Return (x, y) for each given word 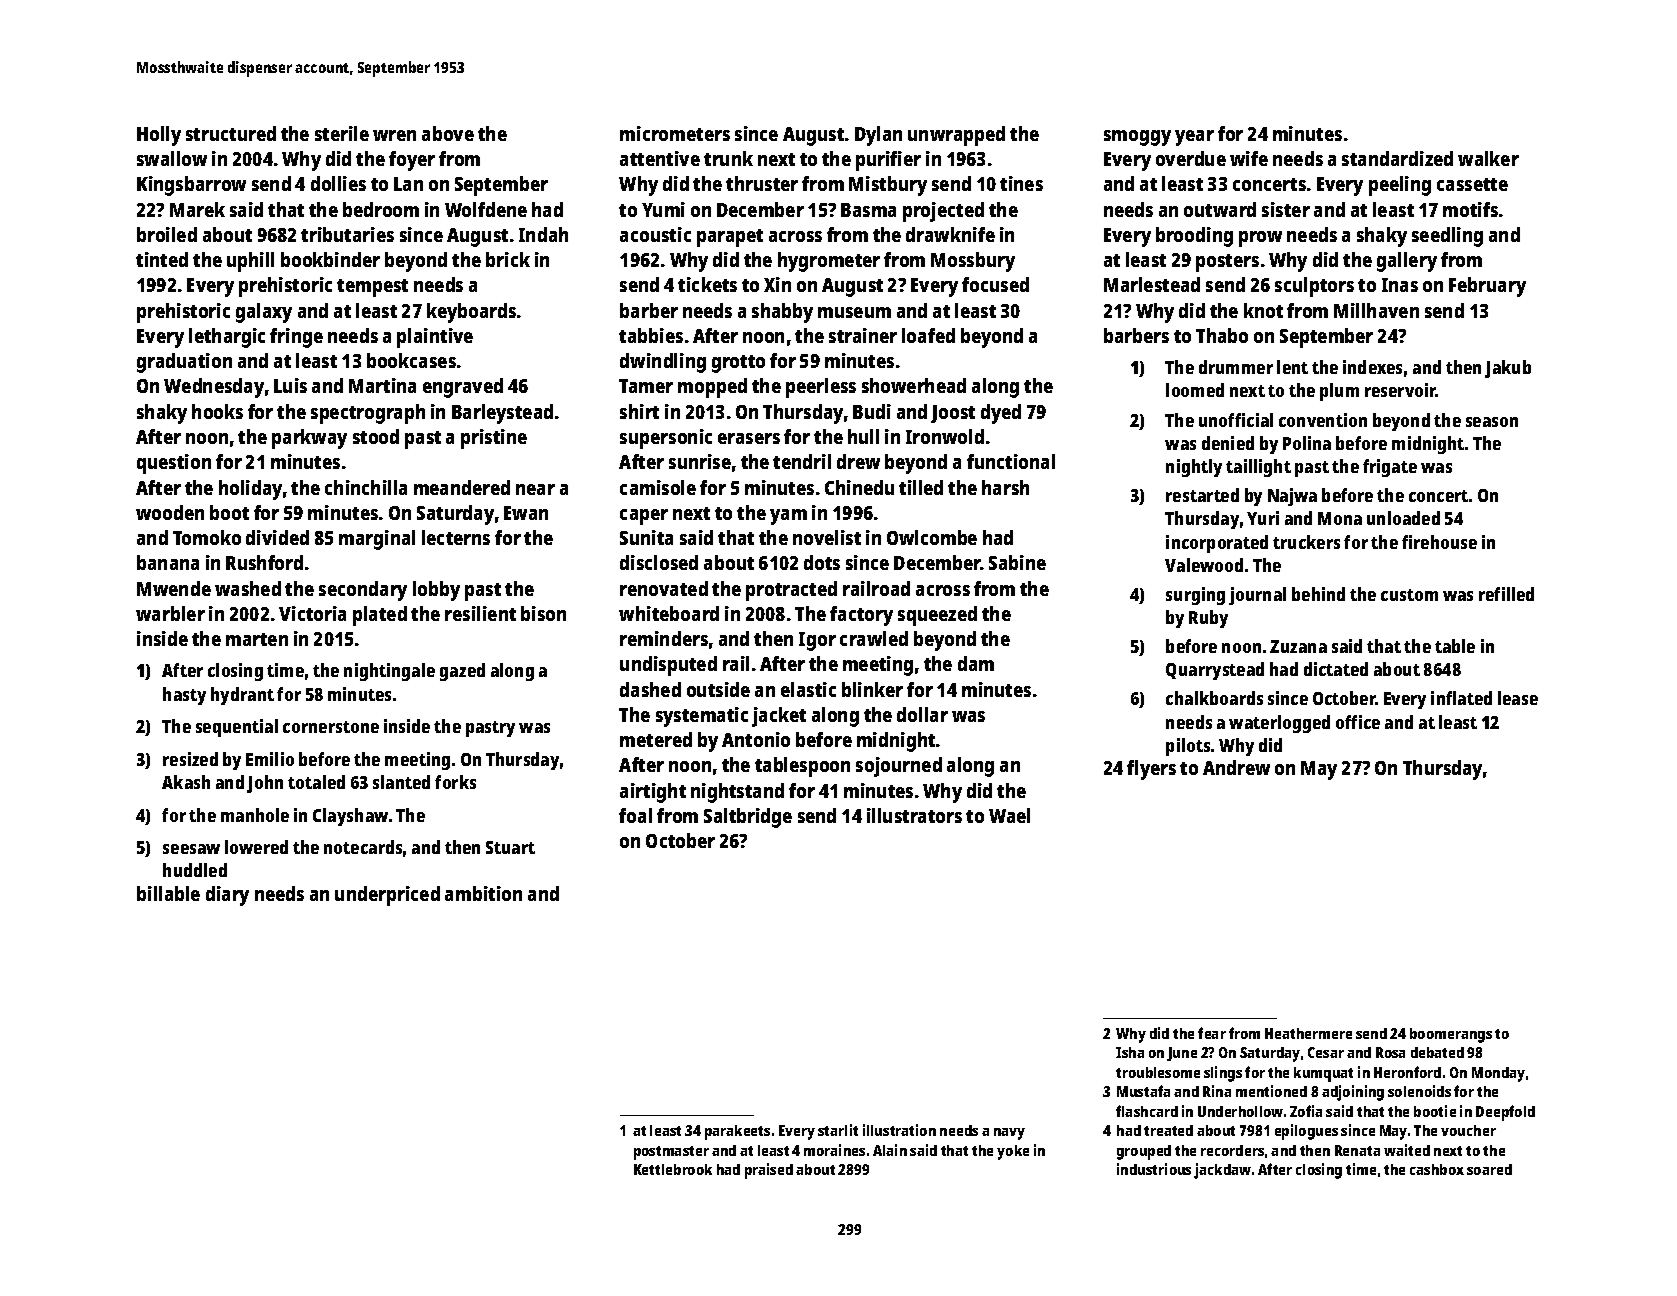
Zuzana (1298, 646)
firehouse (1439, 542)
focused (995, 284)
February (1487, 287)
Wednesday (214, 388)
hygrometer (829, 262)
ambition (483, 893)
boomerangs (1451, 1035)
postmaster (671, 1153)
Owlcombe (932, 537)
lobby (436, 591)
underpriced (387, 896)
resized (190, 759)
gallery (1407, 262)
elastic (808, 689)
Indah (543, 234)
